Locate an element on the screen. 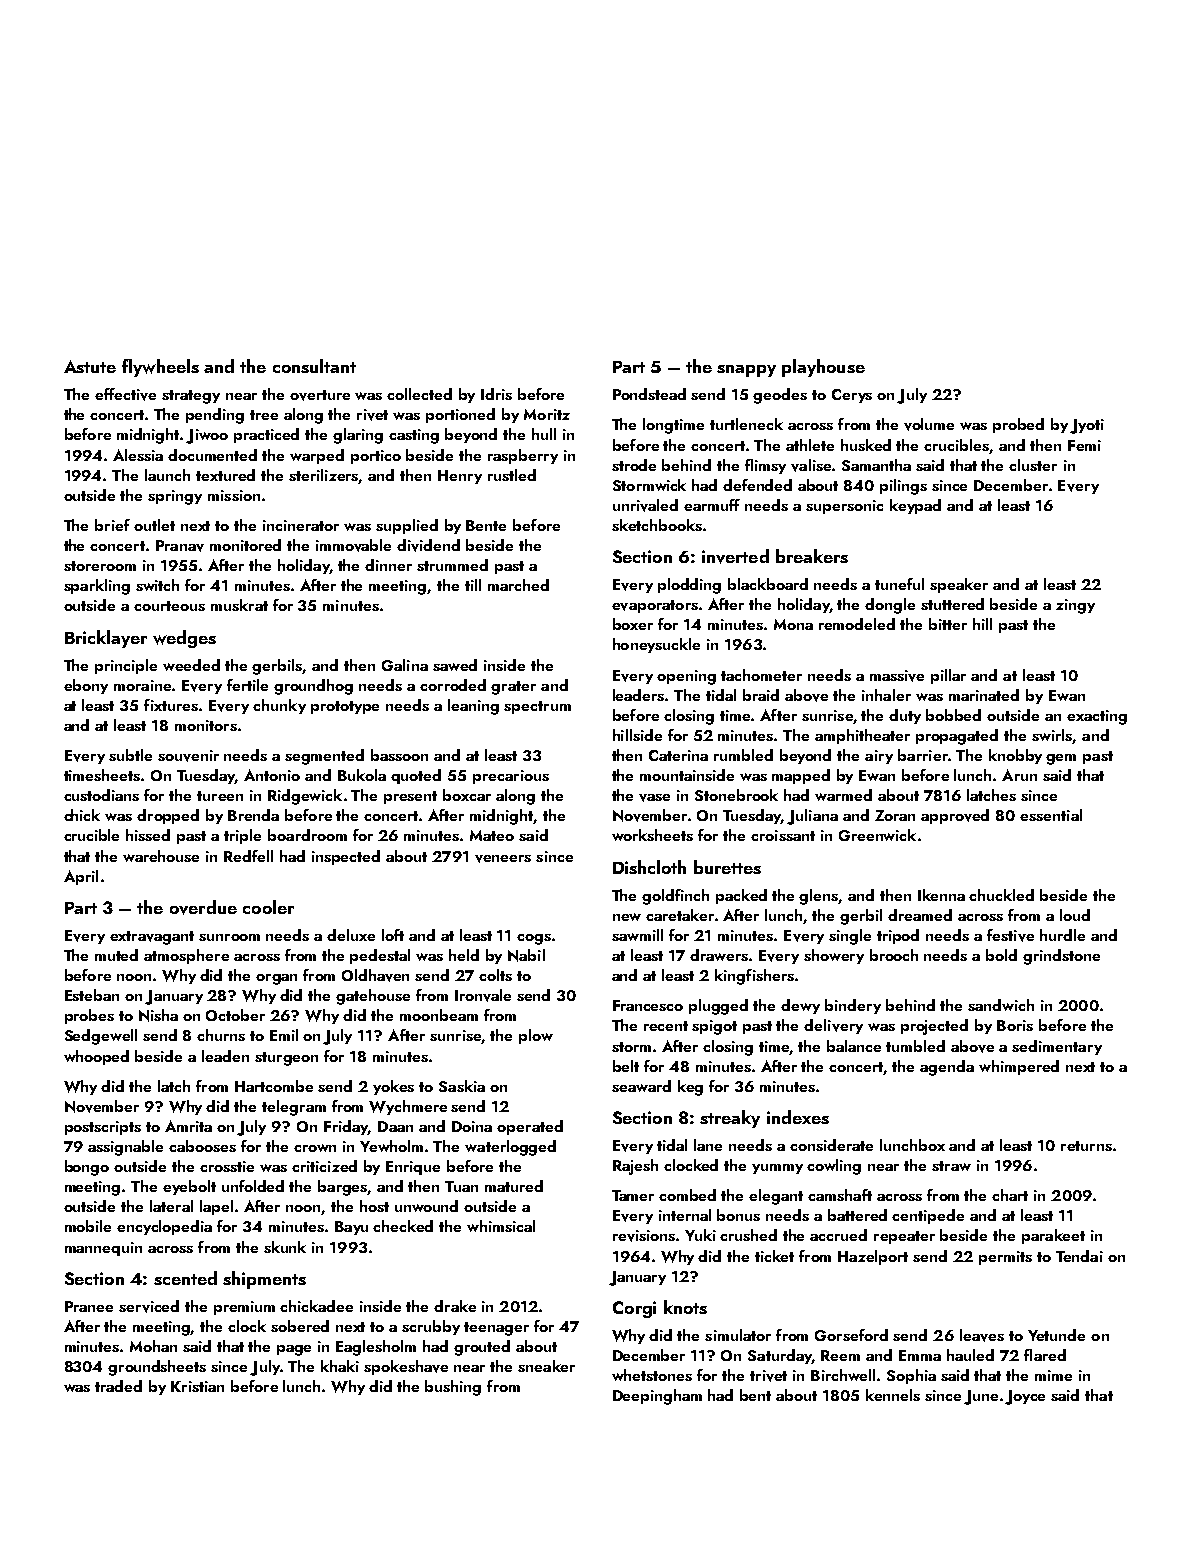 The image size is (1192, 1543). Francesco is located at coordinates (648, 1005).
